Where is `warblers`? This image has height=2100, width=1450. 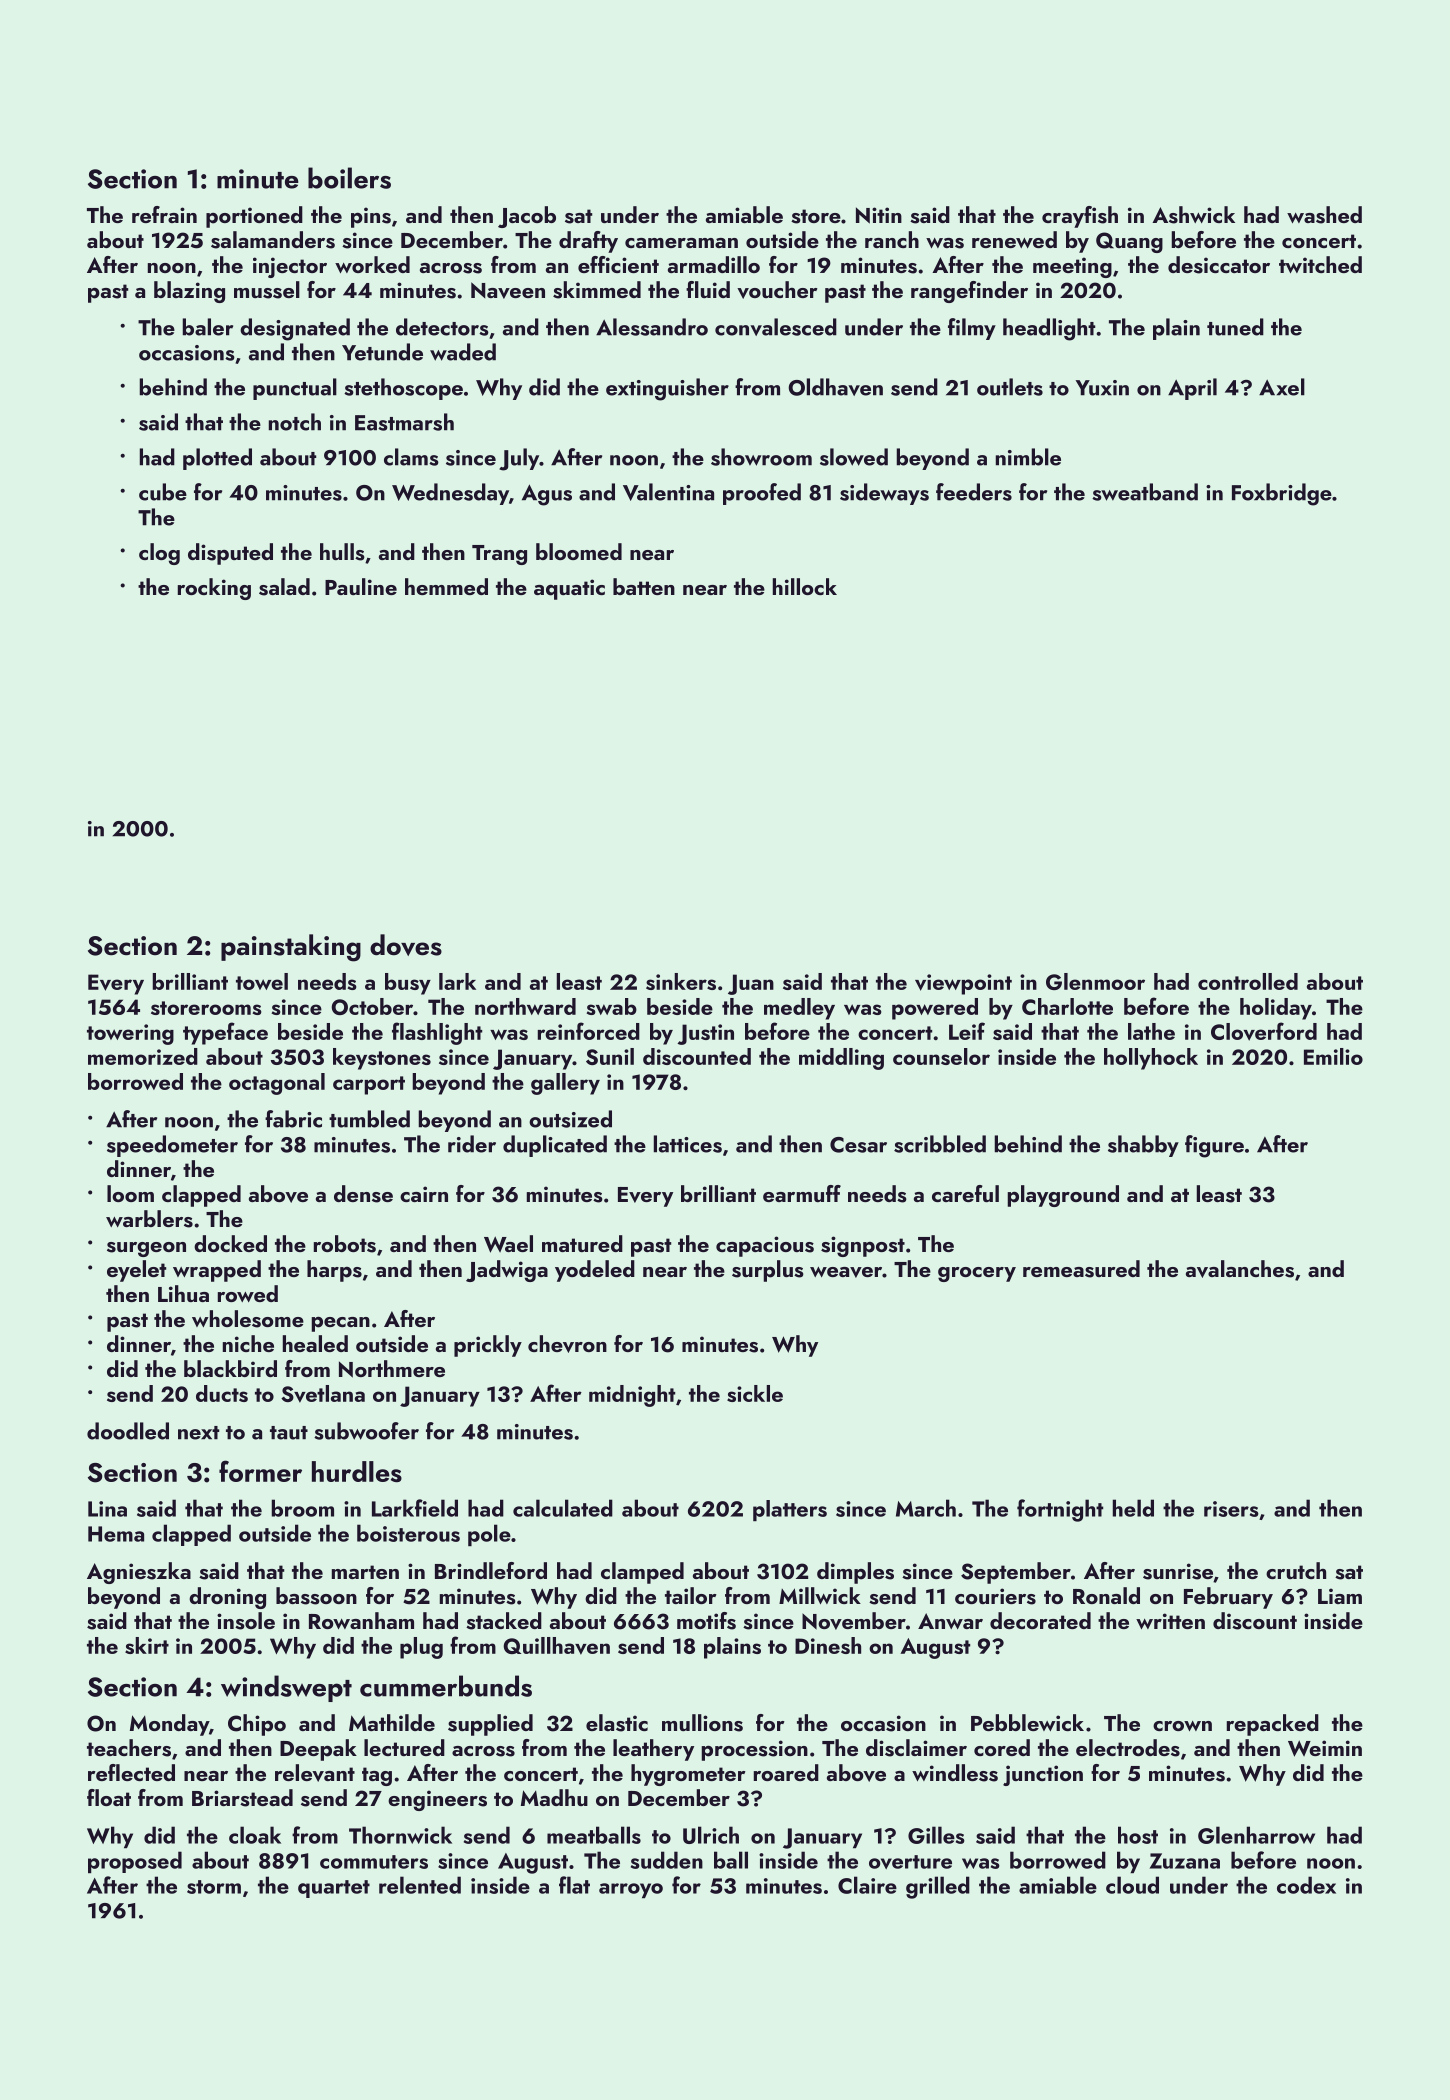 warblers is located at coordinates (149, 1219).
